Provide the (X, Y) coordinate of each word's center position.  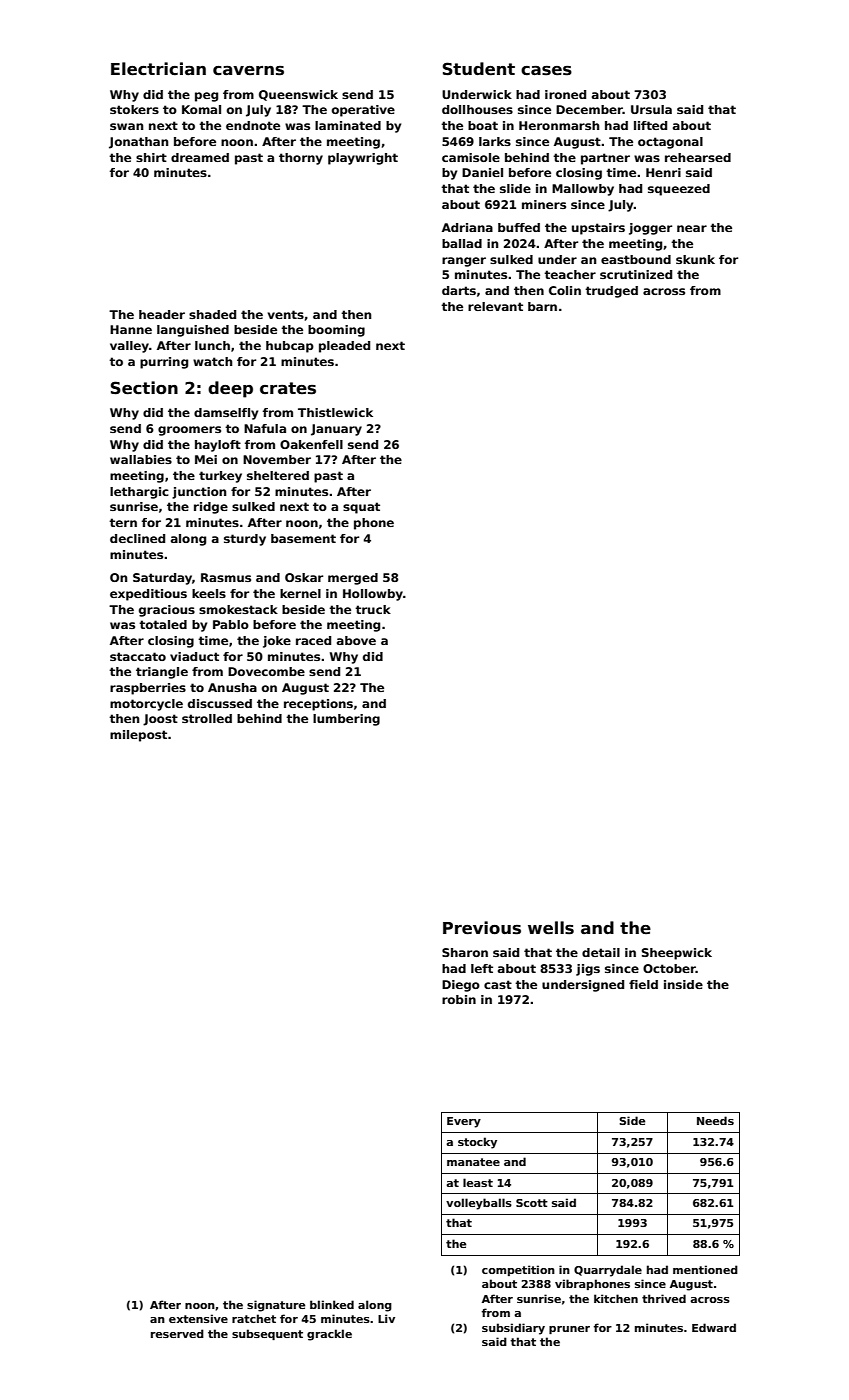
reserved (177, 1333)
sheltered (278, 475)
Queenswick (298, 95)
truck (373, 609)
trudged (611, 292)
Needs (715, 1120)
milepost (138, 736)
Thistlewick (335, 412)
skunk (695, 259)
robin (459, 999)
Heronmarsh (559, 125)
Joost (160, 720)
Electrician (158, 69)
